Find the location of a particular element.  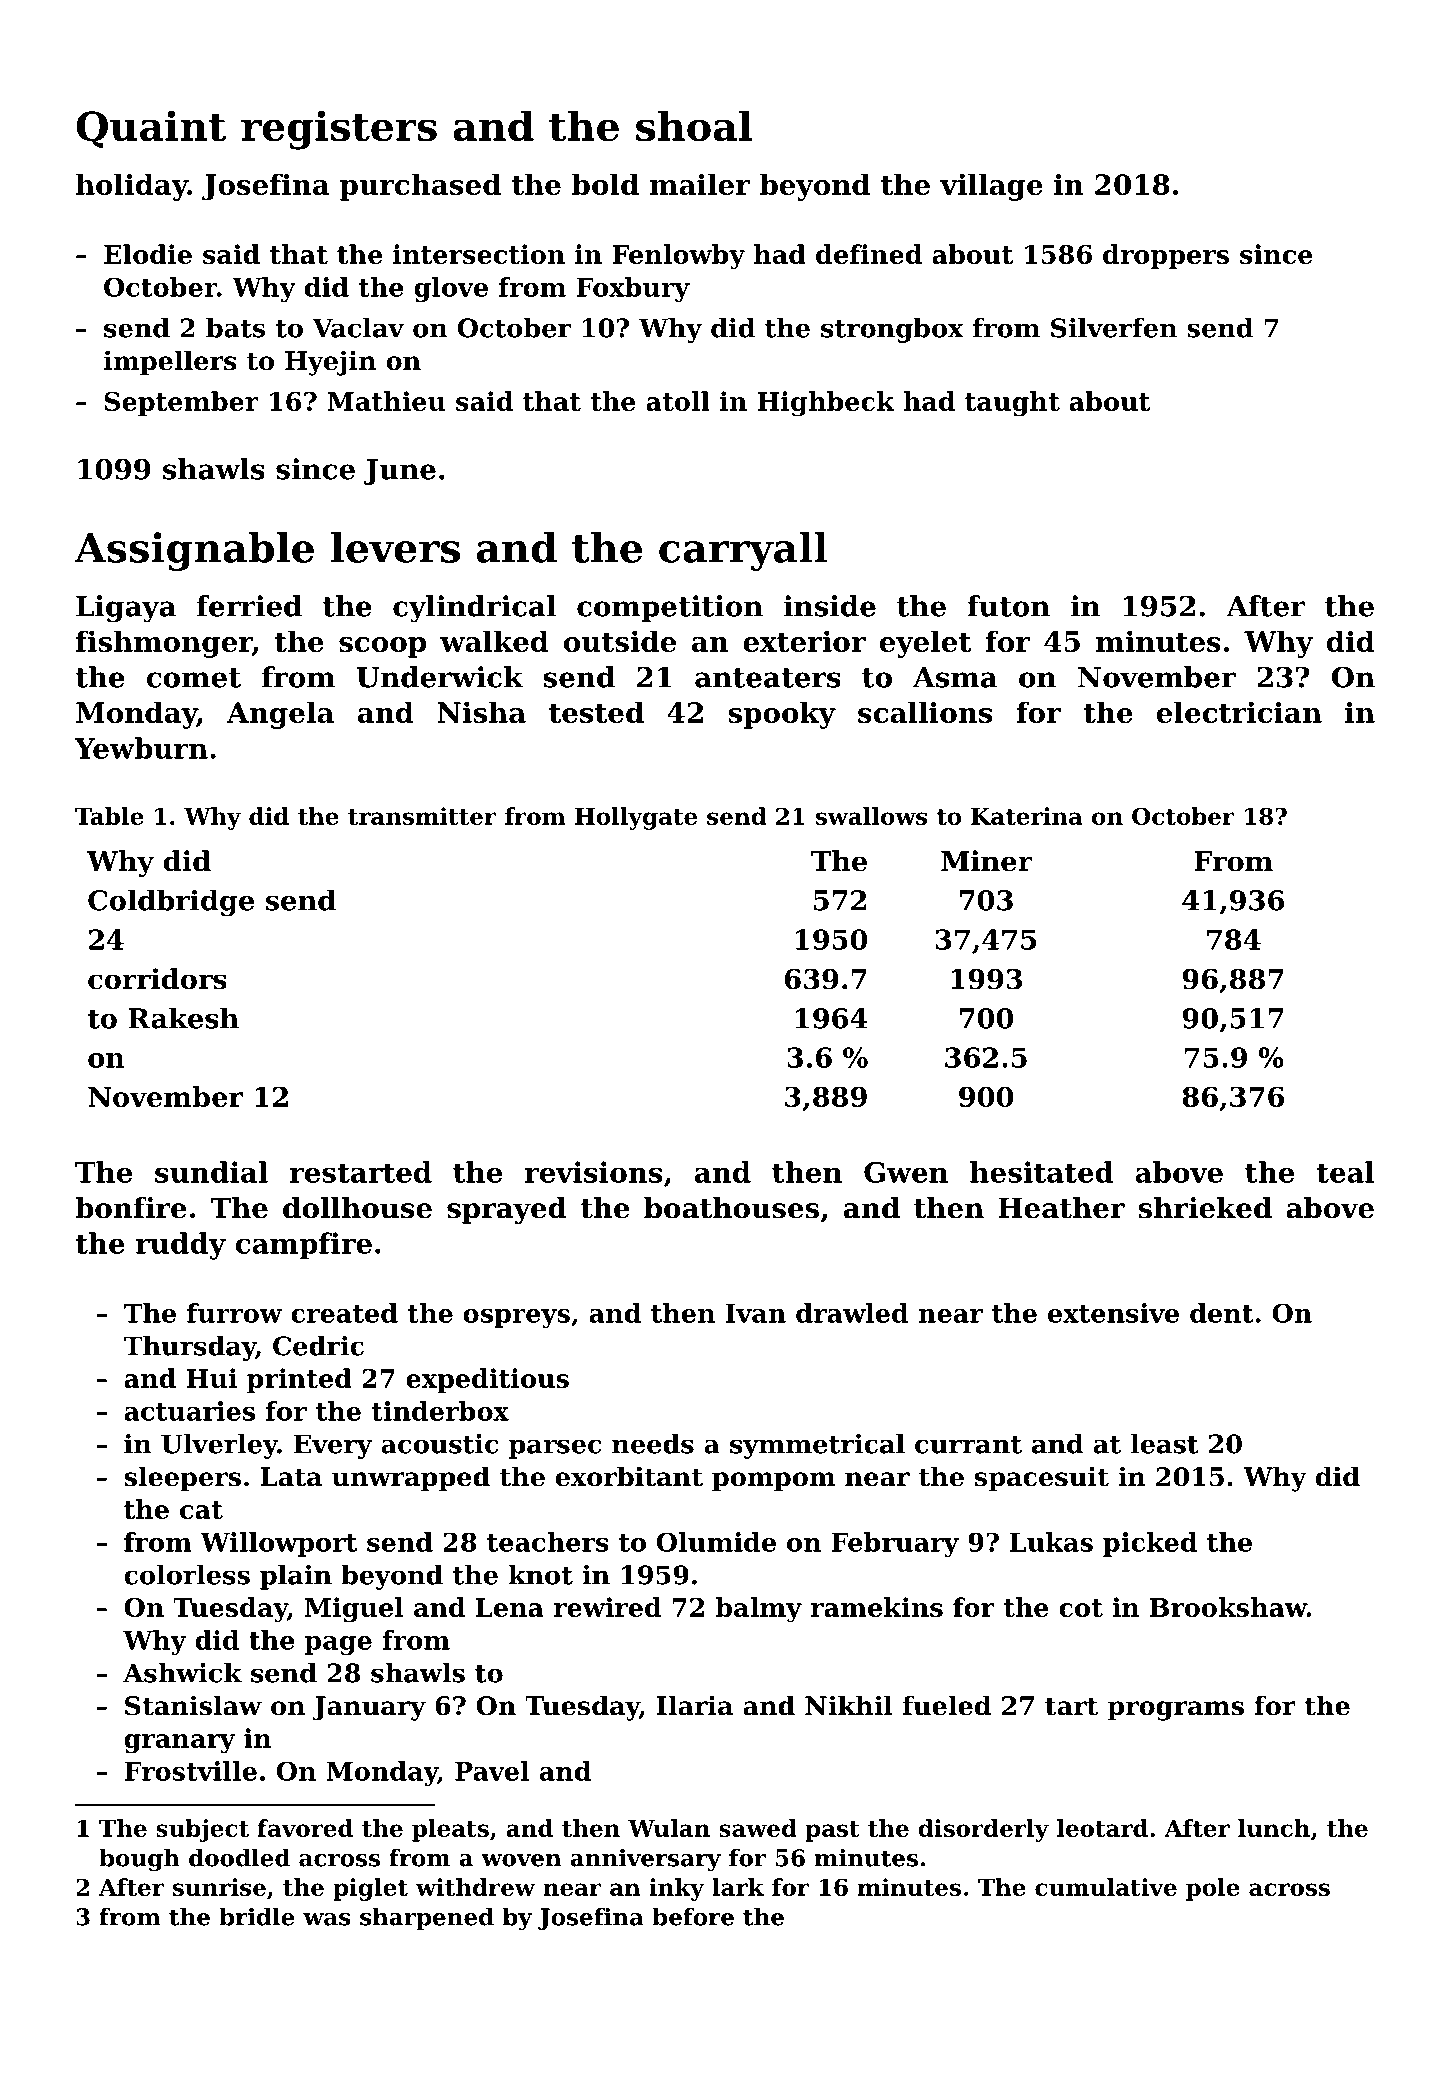

bridle is located at coordinates (257, 1916).
